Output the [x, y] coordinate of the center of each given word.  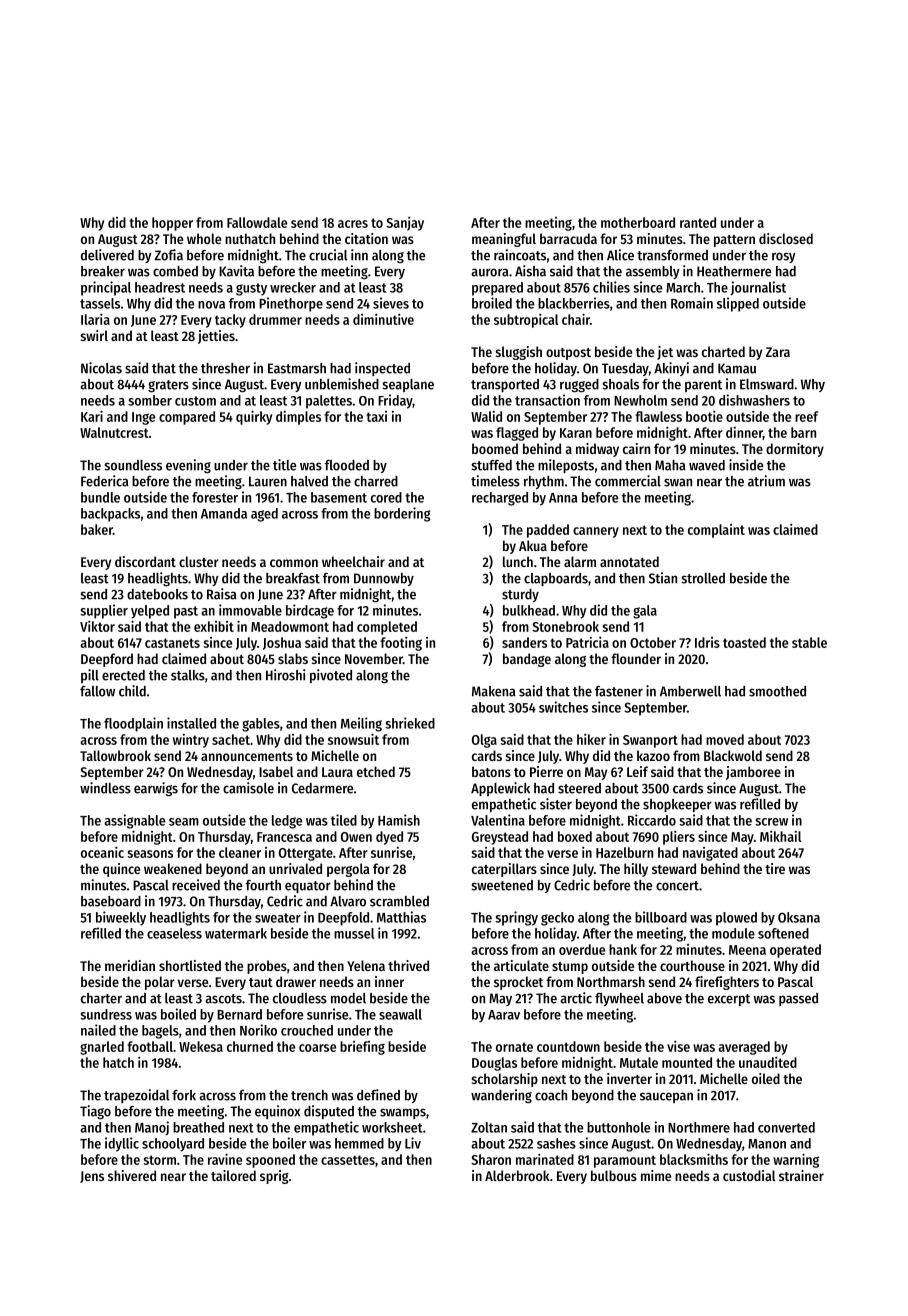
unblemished [342, 384]
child [132, 691]
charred [376, 481]
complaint [716, 531]
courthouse [692, 965]
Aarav [504, 1015]
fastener [619, 691]
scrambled [399, 901]
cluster [199, 561]
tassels [100, 303]
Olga [484, 741]
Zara [778, 352]
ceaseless [174, 933]
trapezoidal [136, 1096]
